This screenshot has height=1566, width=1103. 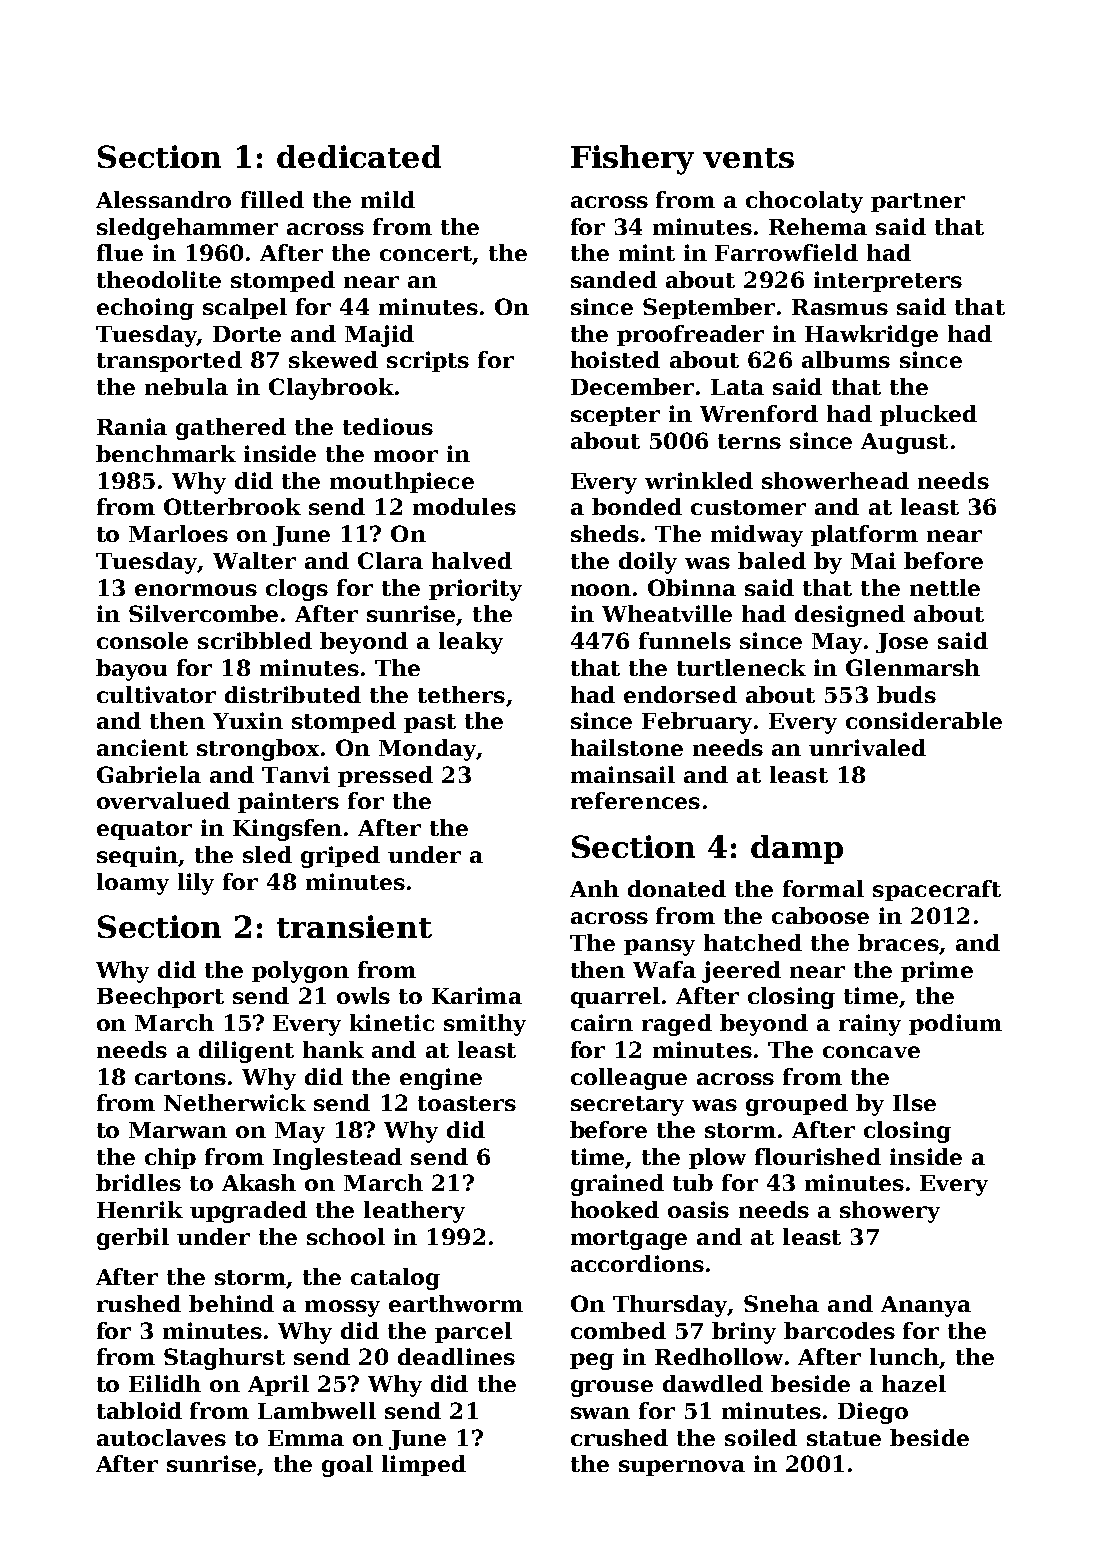 I want to click on platform, so click(x=864, y=535).
